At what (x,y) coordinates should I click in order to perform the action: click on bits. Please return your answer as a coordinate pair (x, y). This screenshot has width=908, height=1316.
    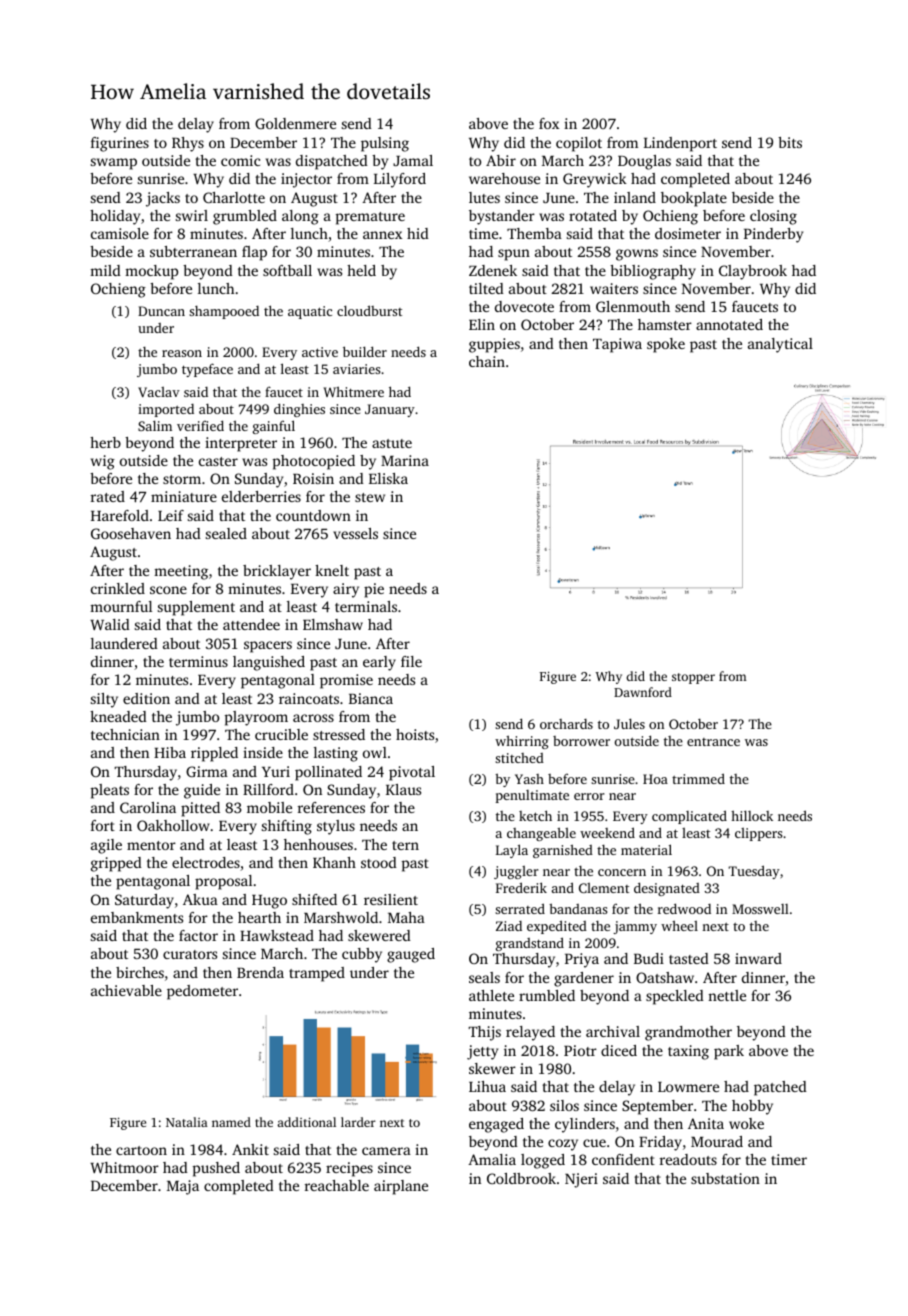
    Looking at the image, I should click on (790, 142).
